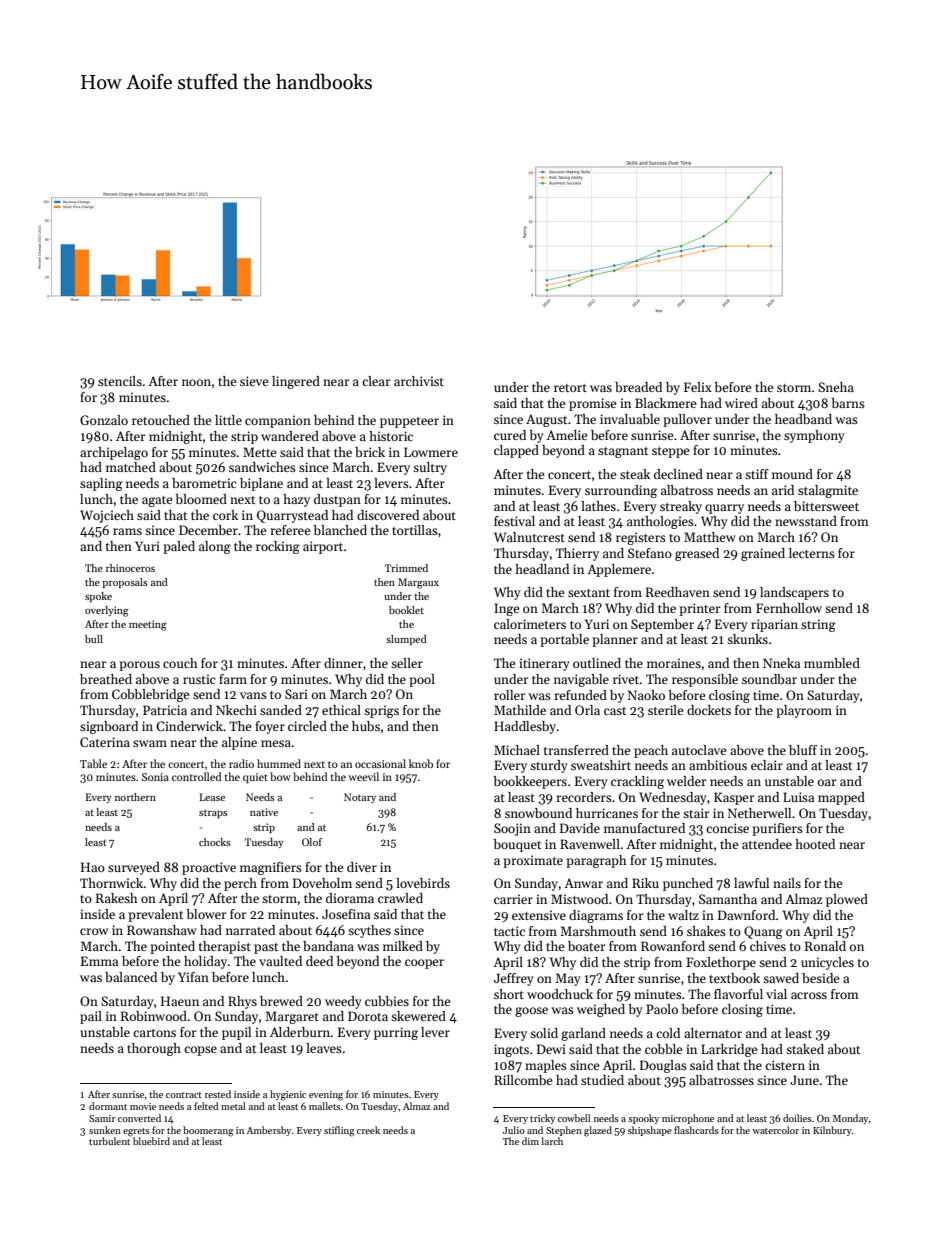  Describe the element at coordinates (278, 421) in the screenshot. I see `companion` at that location.
